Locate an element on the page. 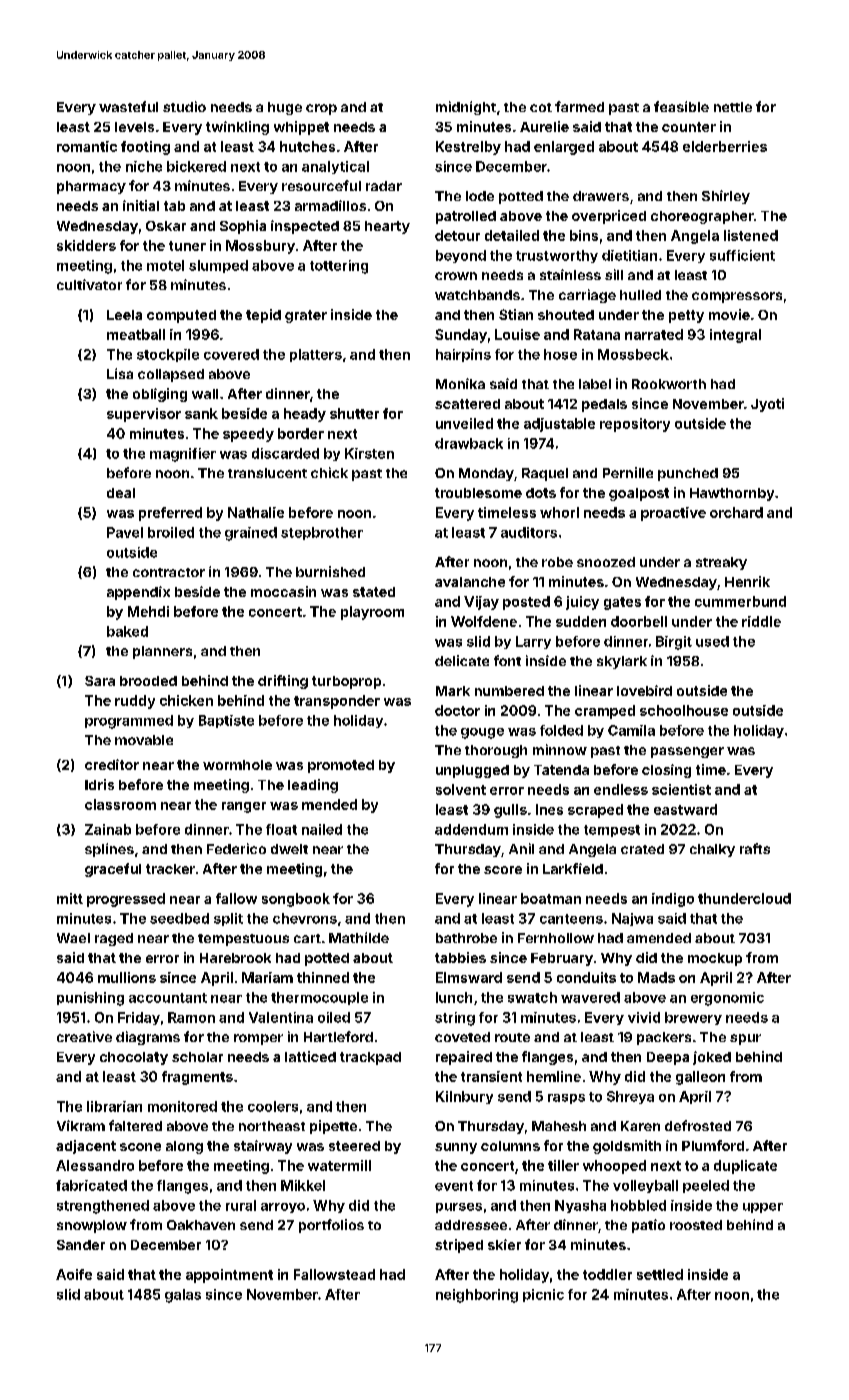 The height and width of the document is (1400, 849). endless is located at coordinates (621, 789).
